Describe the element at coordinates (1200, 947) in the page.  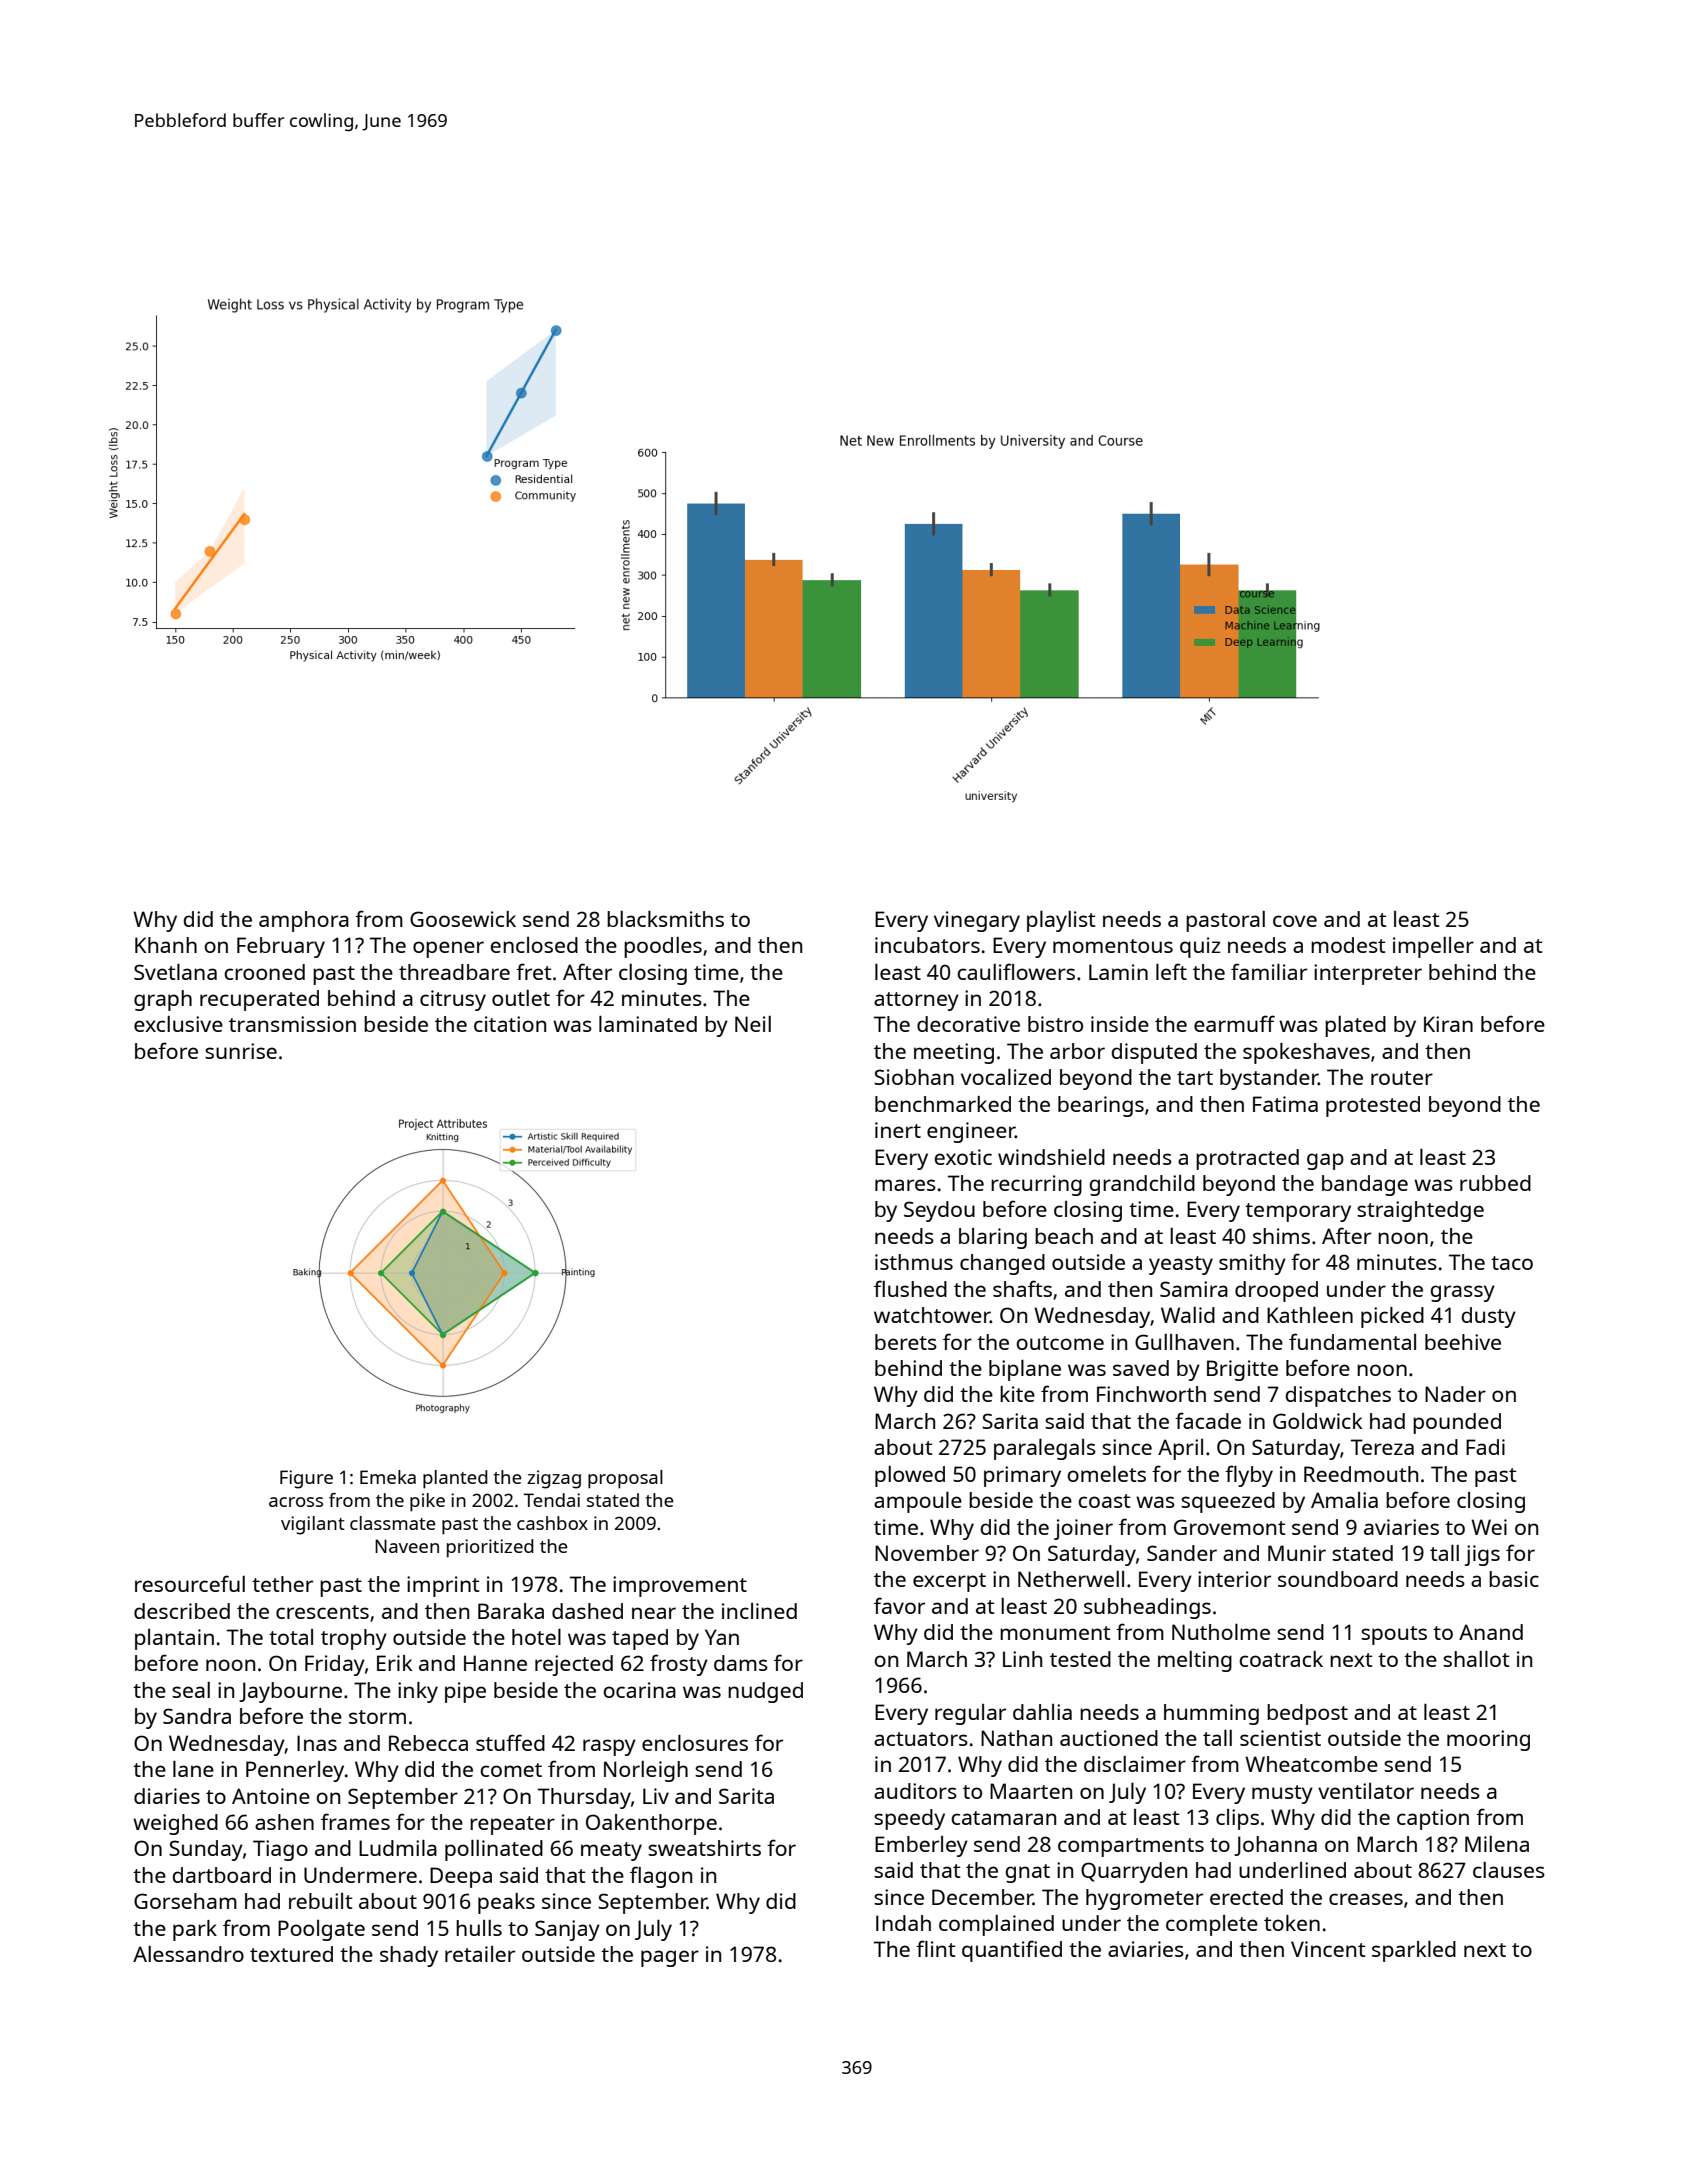
I see `quiz` at that location.
